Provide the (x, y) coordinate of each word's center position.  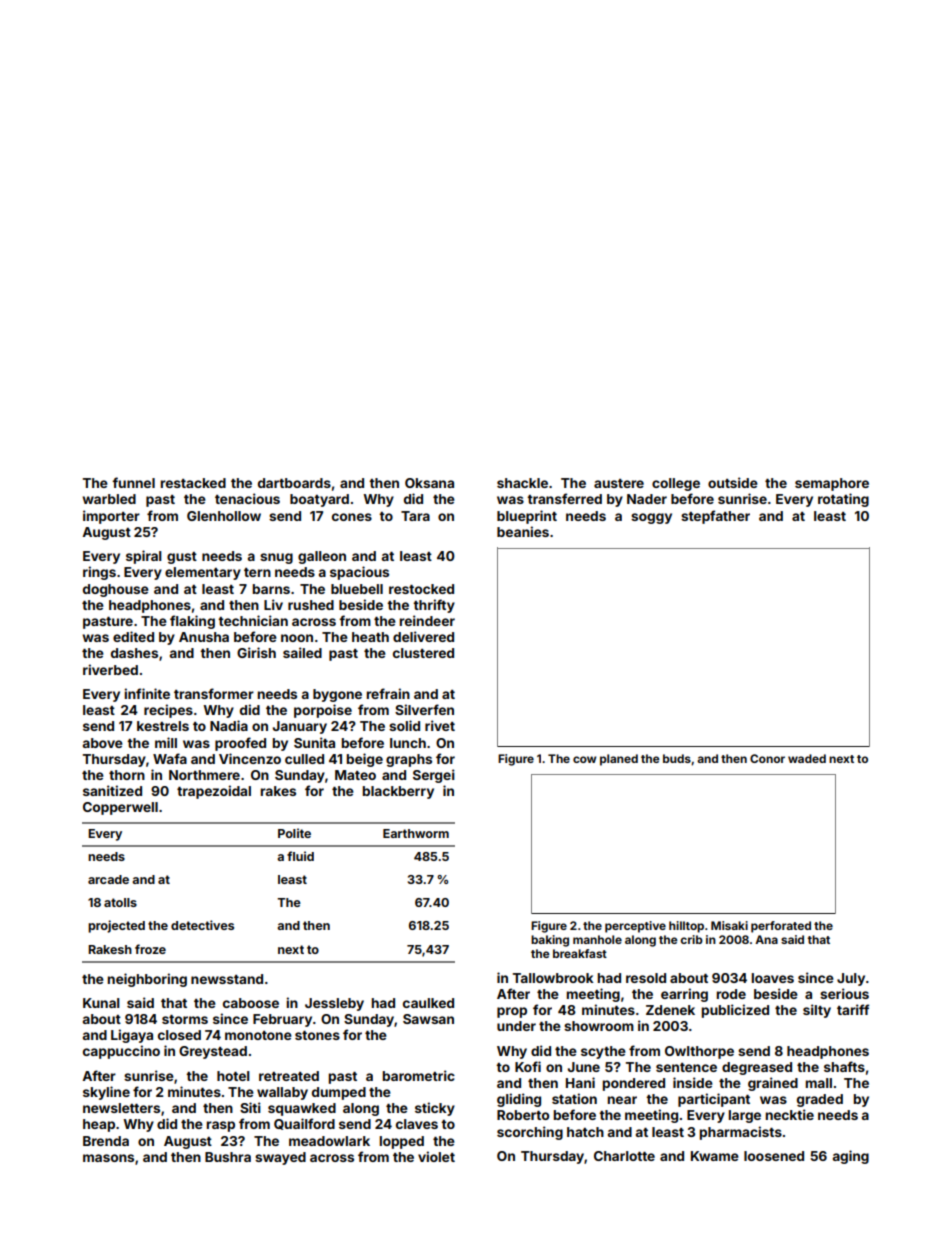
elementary (203, 573)
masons (108, 1158)
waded (807, 758)
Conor (767, 758)
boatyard (319, 500)
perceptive (635, 927)
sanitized (112, 790)
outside (733, 482)
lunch (408, 743)
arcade (108, 879)
